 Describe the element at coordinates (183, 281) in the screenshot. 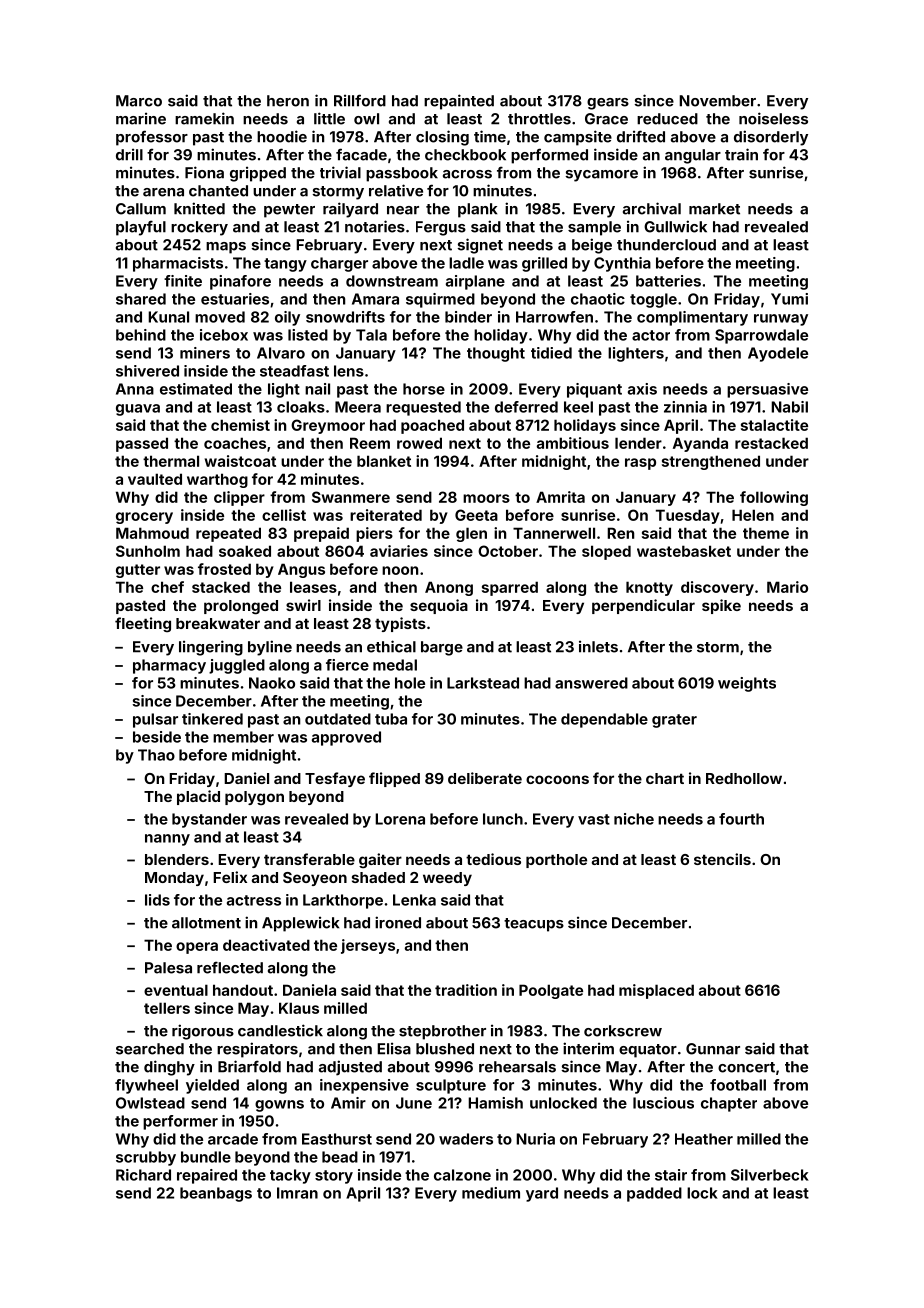

I see `finite` at that location.
